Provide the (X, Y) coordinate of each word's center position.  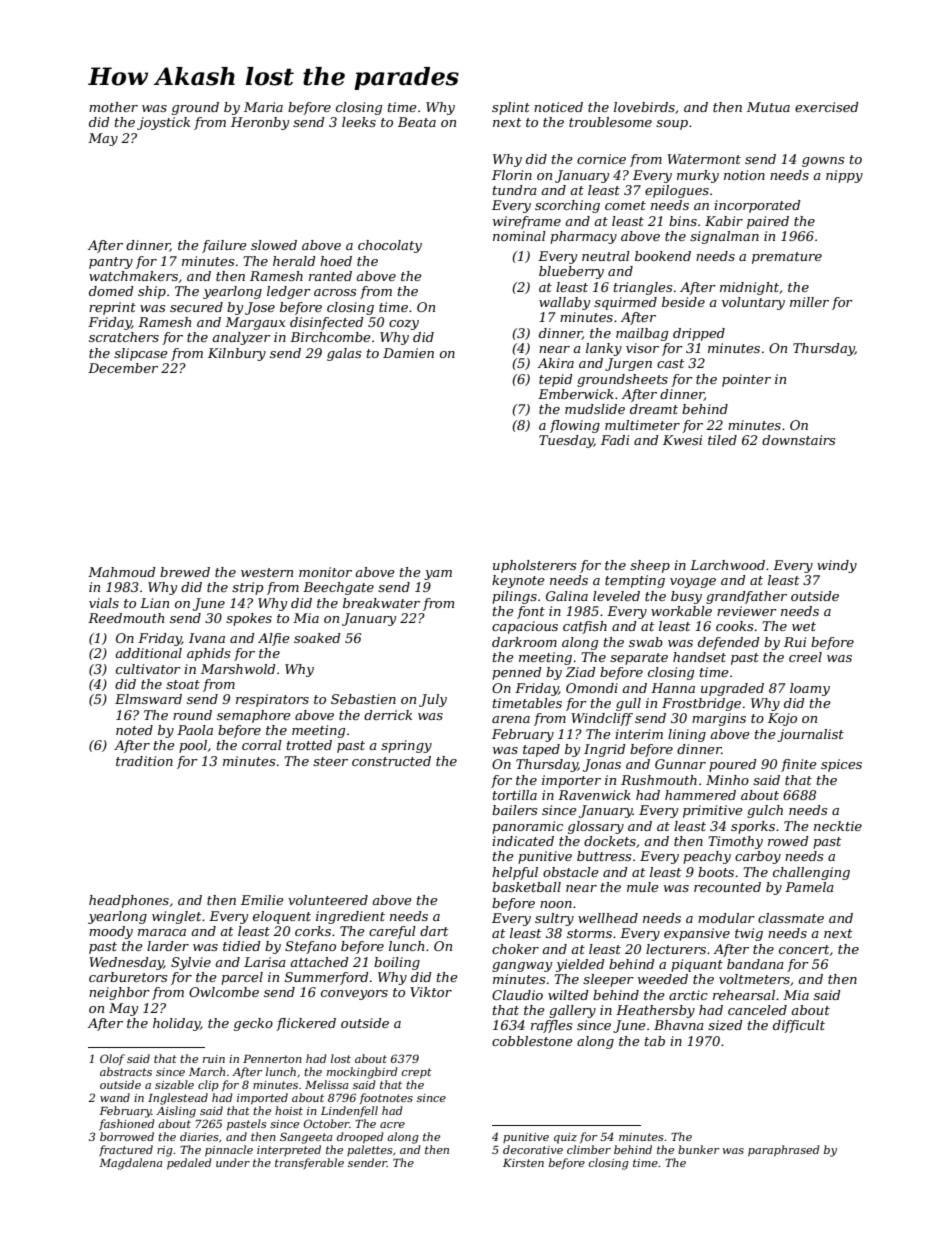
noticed (558, 107)
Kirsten (523, 1163)
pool (193, 746)
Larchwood (727, 565)
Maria (263, 107)
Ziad (581, 672)
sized (725, 1025)
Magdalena (131, 1164)
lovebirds (644, 107)
